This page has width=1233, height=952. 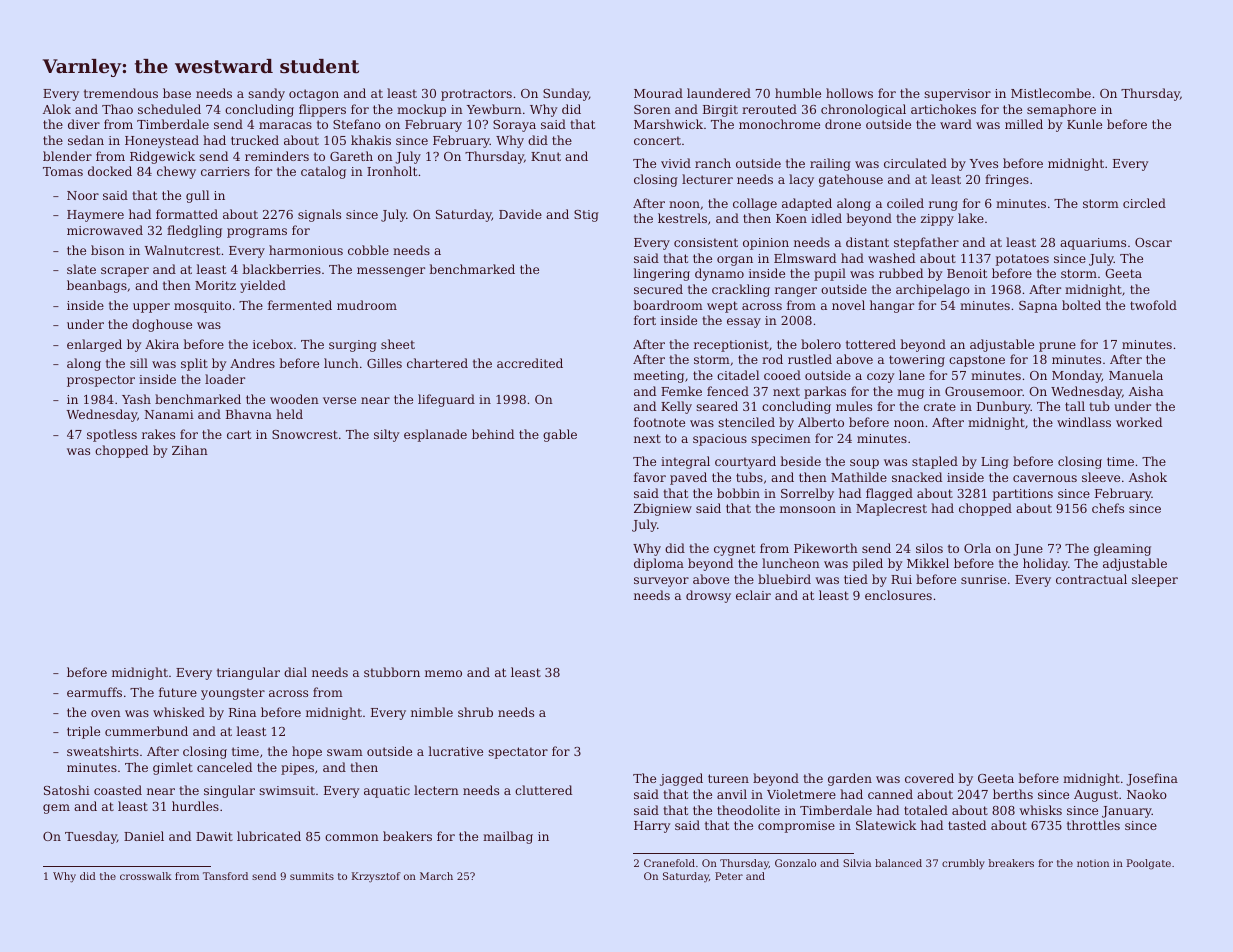 What do you see at coordinates (101, 381) in the page?
I see `prospector` at bounding box center [101, 381].
